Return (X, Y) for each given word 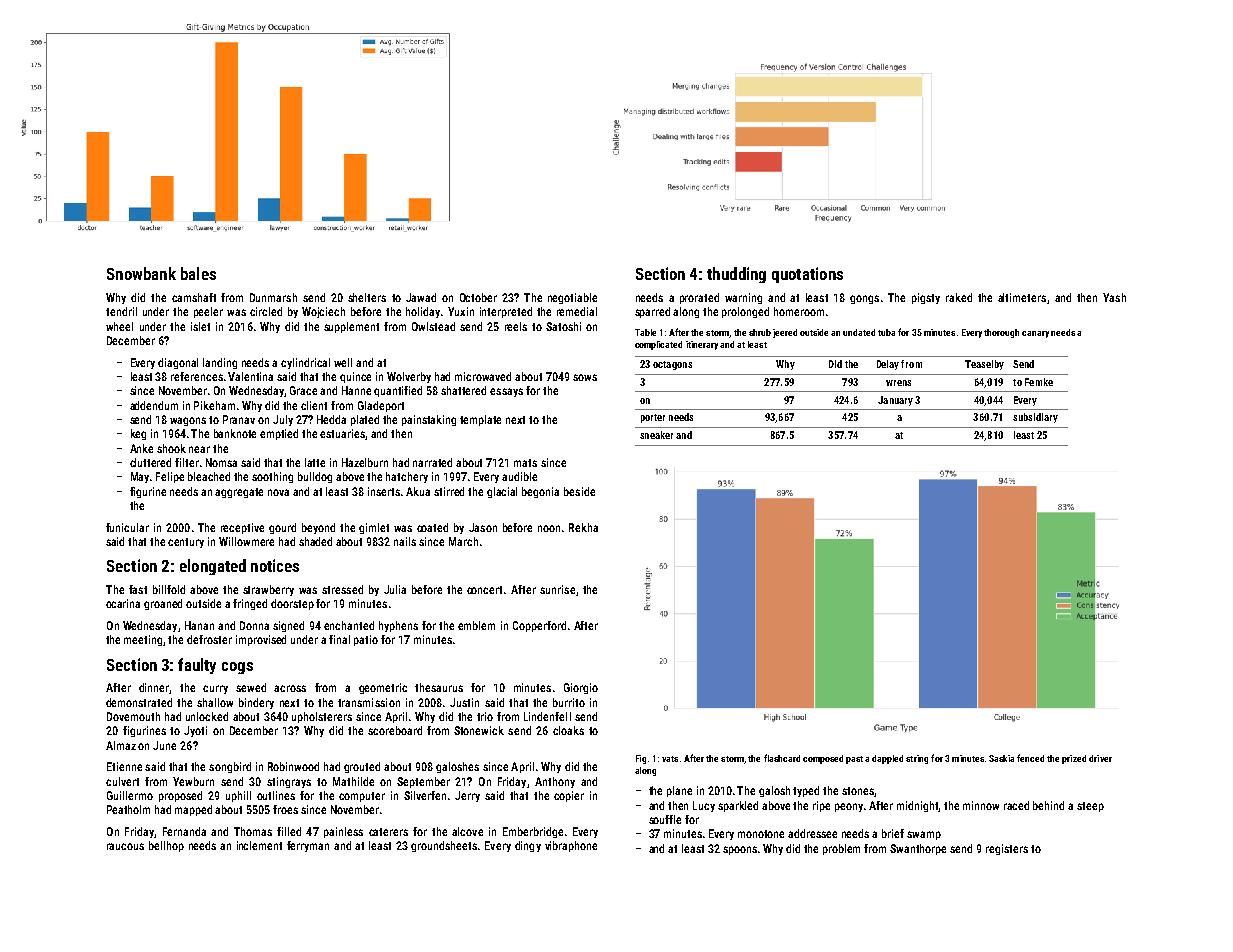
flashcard (782, 758)
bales (198, 273)
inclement (259, 845)
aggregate (239, 493)
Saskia (1001, 758)
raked (959, 297)
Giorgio (581, 688)
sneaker (656, 435)
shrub (760, 332)
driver (1100, 758)
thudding (736, 275)
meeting (143, 640)
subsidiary (1035, 418)
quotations (807, 275)
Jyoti (195, 731)
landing (220, 363)
